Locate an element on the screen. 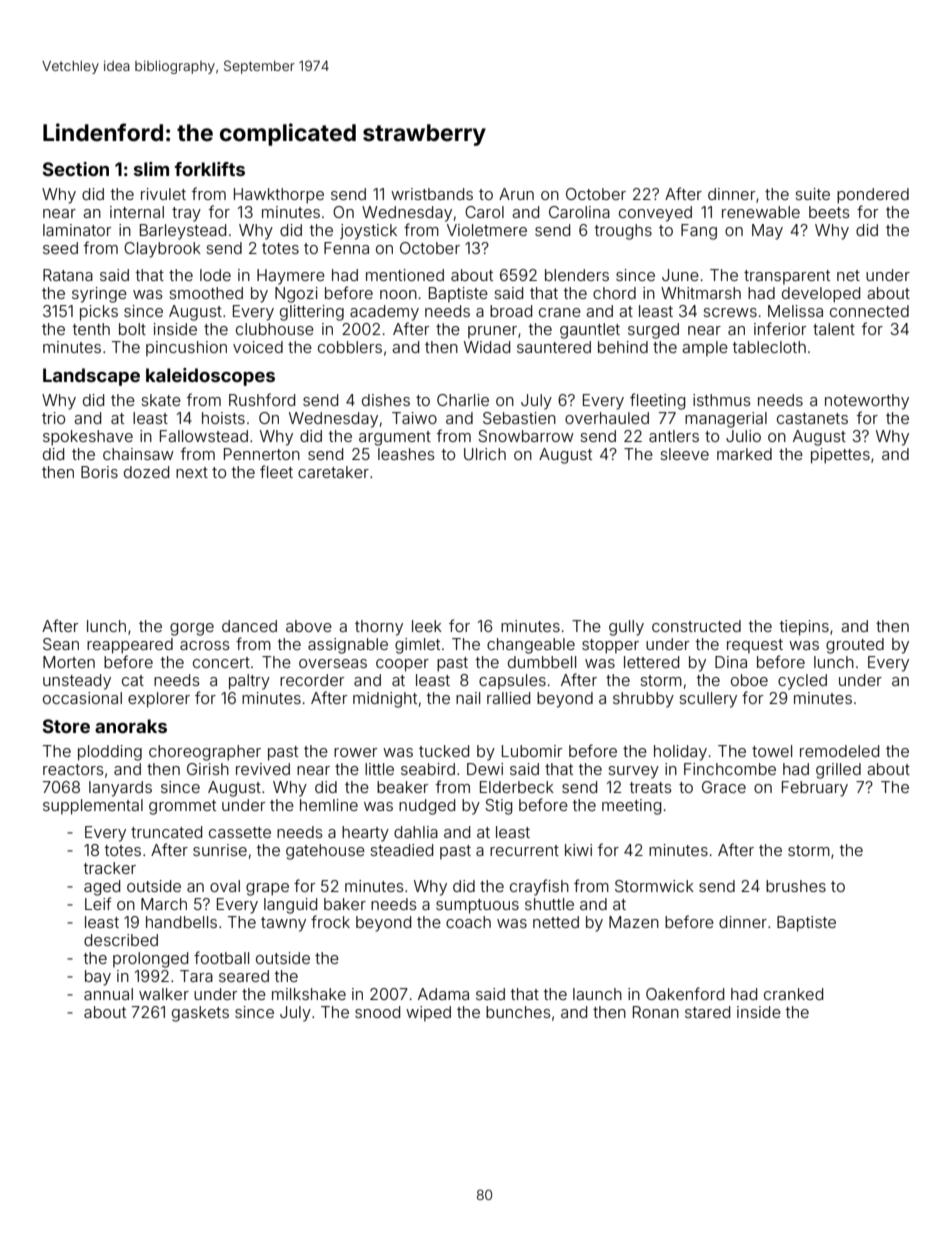  pipettes is located at coordinates (840, 456).
